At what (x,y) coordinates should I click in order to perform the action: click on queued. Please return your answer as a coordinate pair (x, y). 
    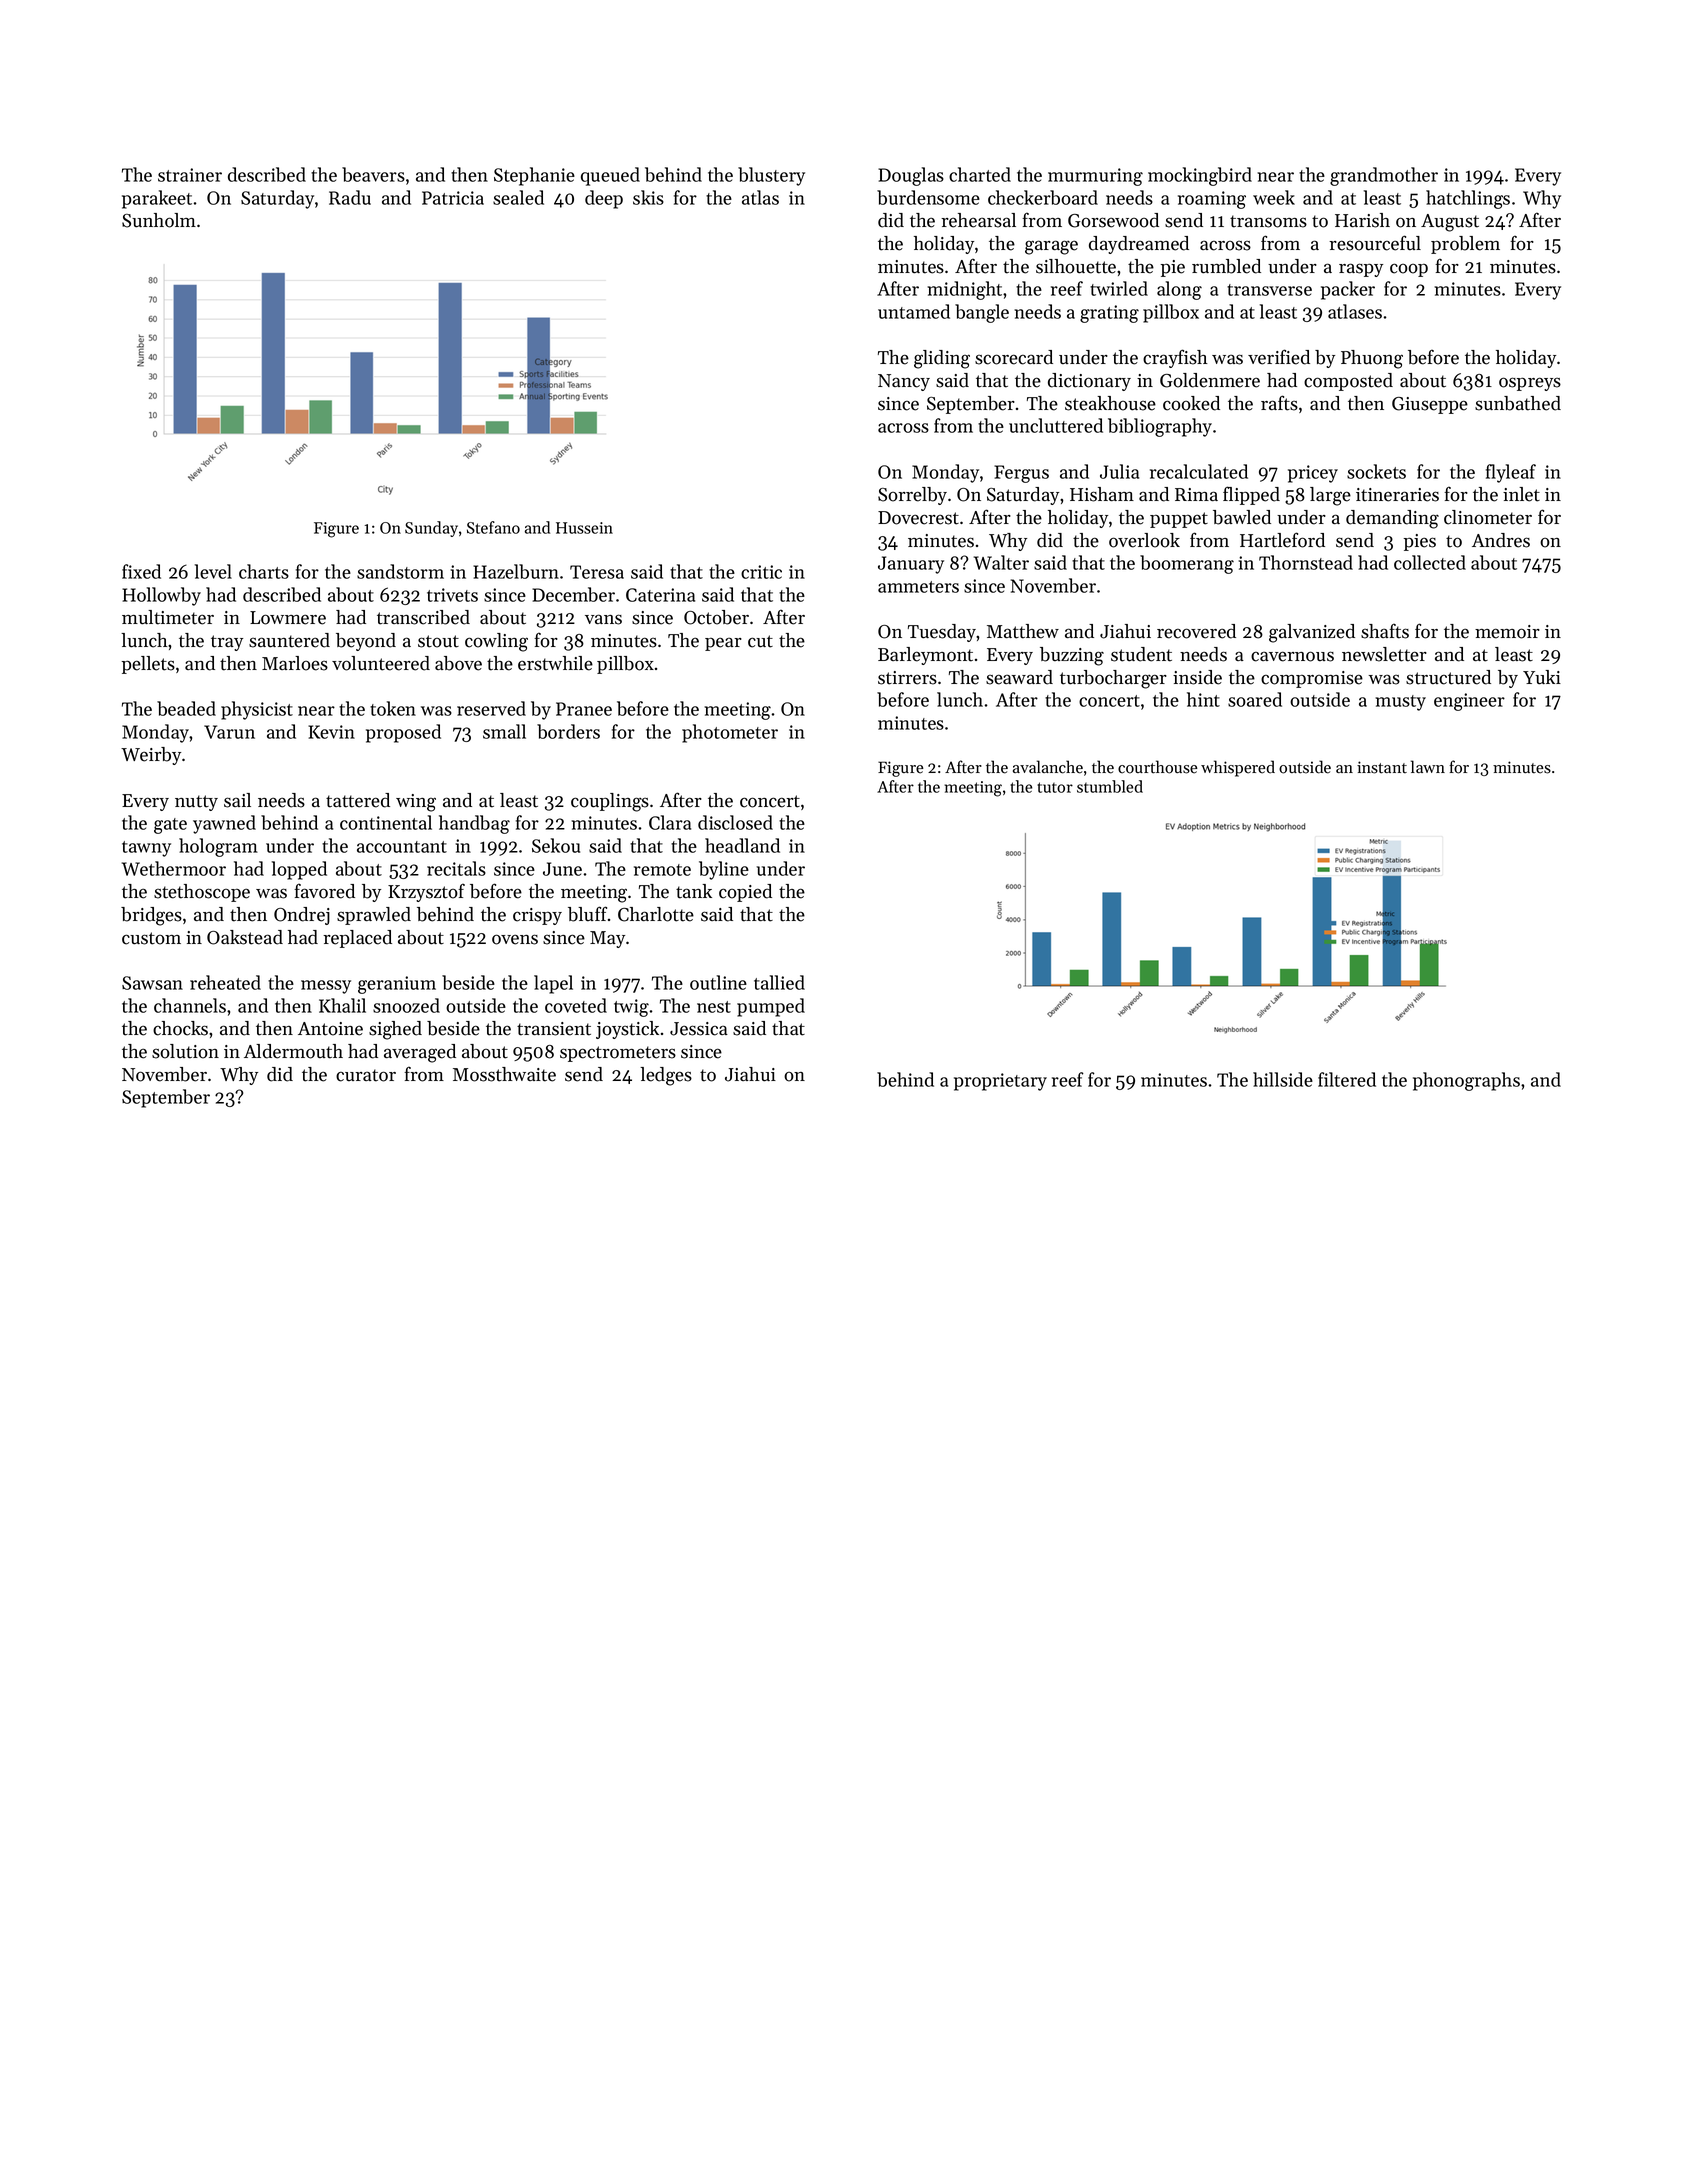
    Looking at the image, I should click on (610, 176).
